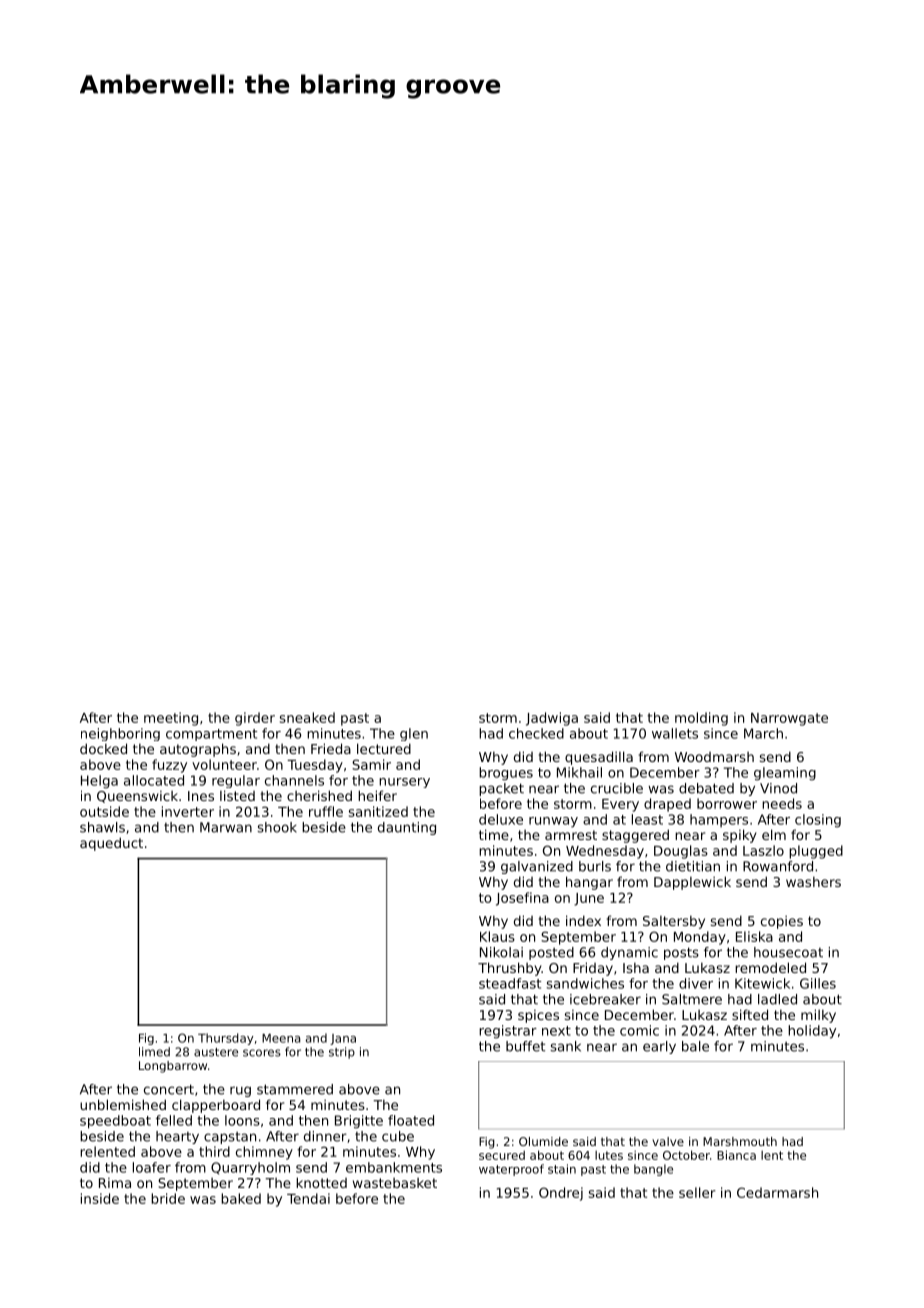 The width and height of the image is (924, 1308). Describe the element at coordinates (168, 1198) in the image. I see `bride` at that location.
